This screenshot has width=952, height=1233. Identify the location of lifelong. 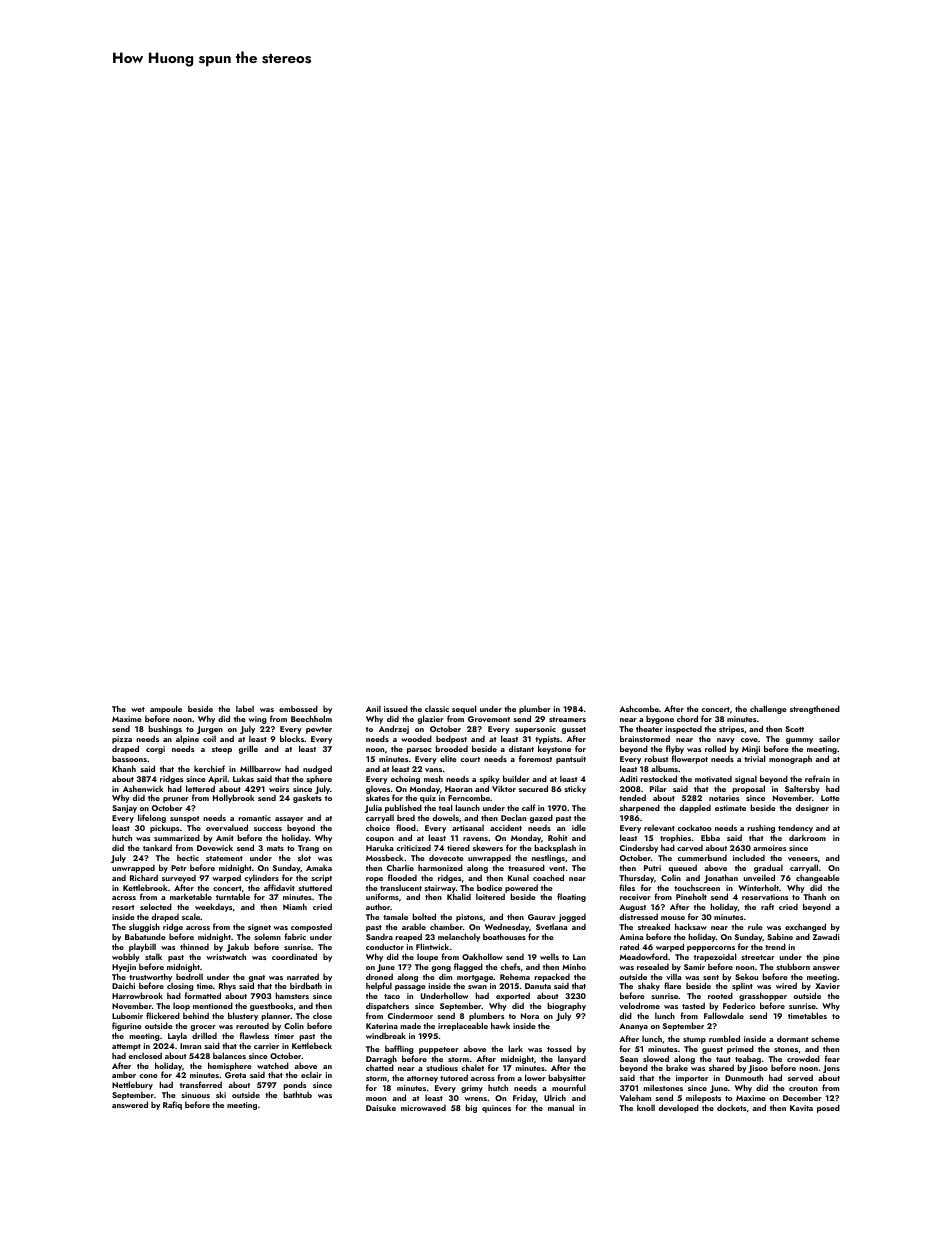
(152, 819).
